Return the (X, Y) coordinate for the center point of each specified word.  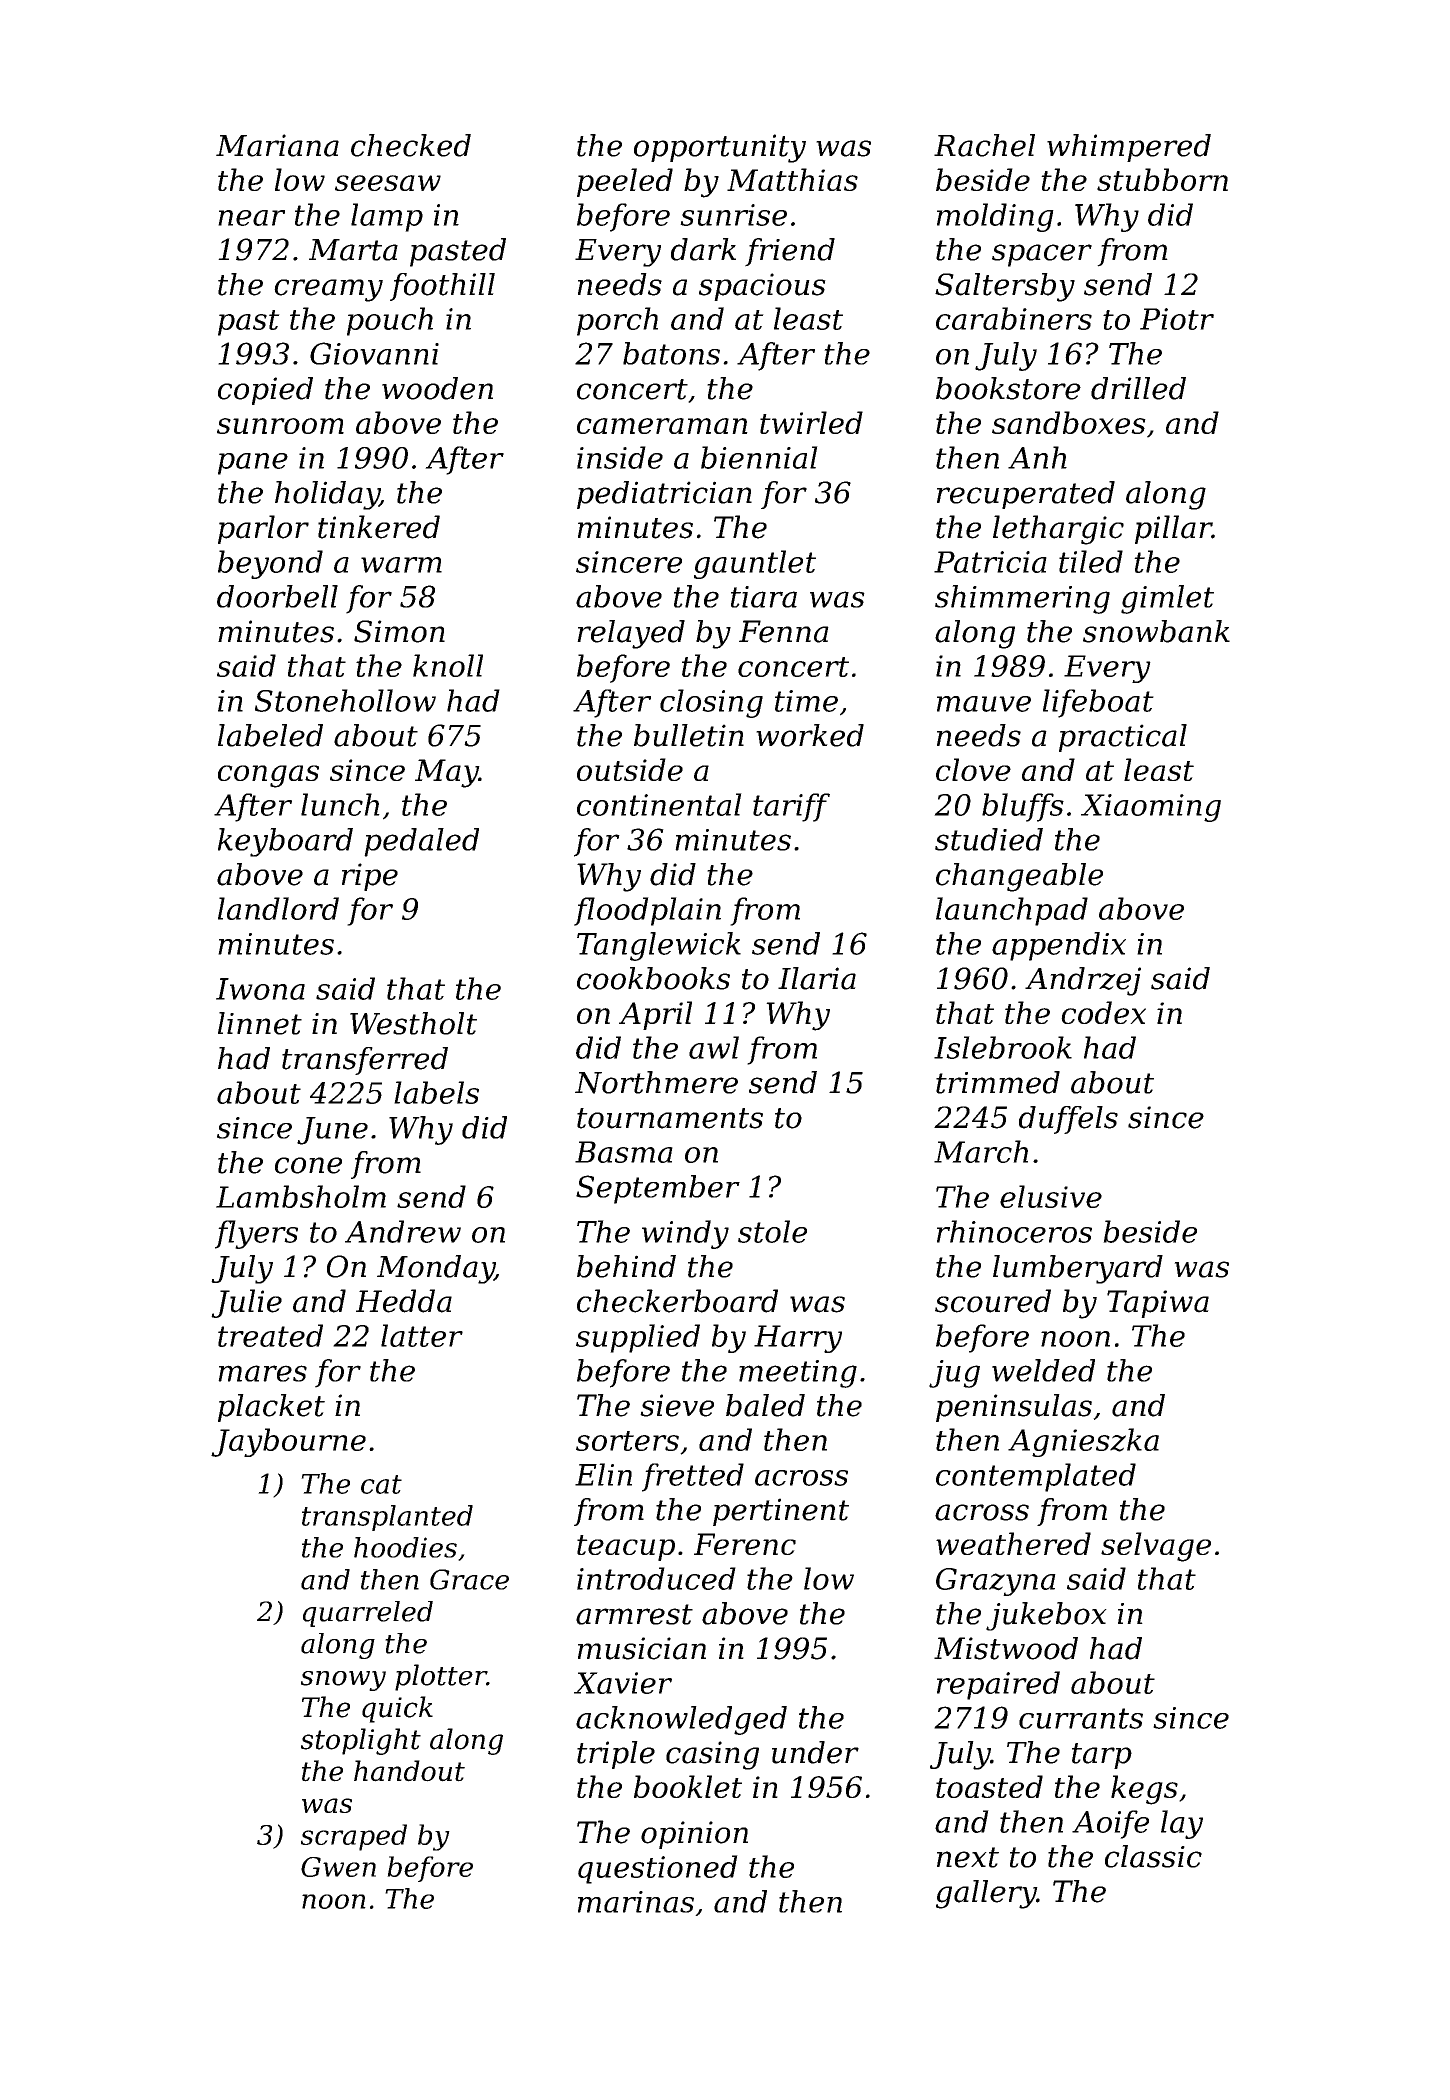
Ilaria (817, 978)
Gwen (338, 1867)
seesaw (388, 183)
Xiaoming (1151, 808)
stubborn (1162, 179)
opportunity (720, 148)
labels (436, 1092)
